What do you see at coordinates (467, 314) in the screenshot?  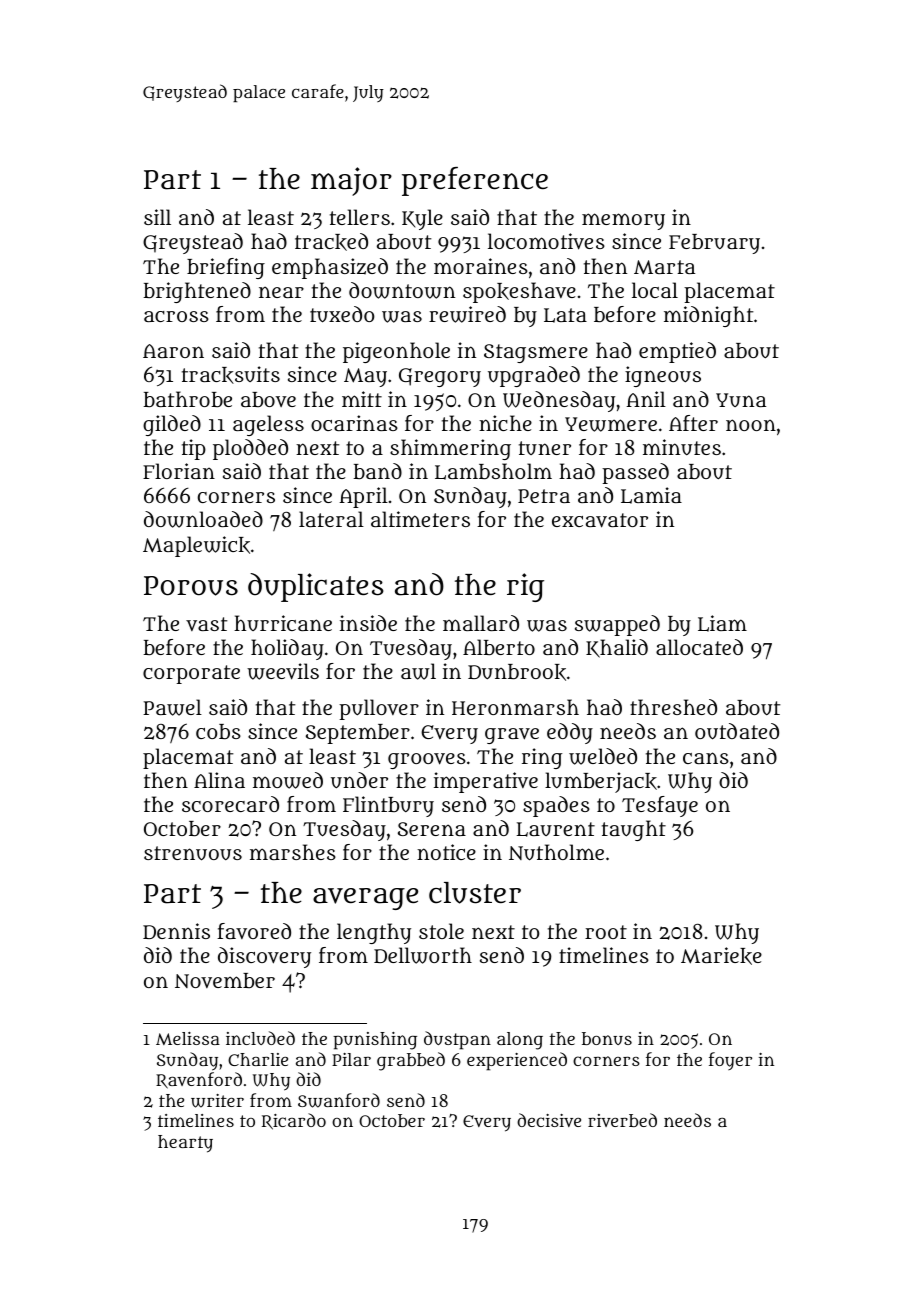 I see `rewired` at bounding box center [467, 314].
